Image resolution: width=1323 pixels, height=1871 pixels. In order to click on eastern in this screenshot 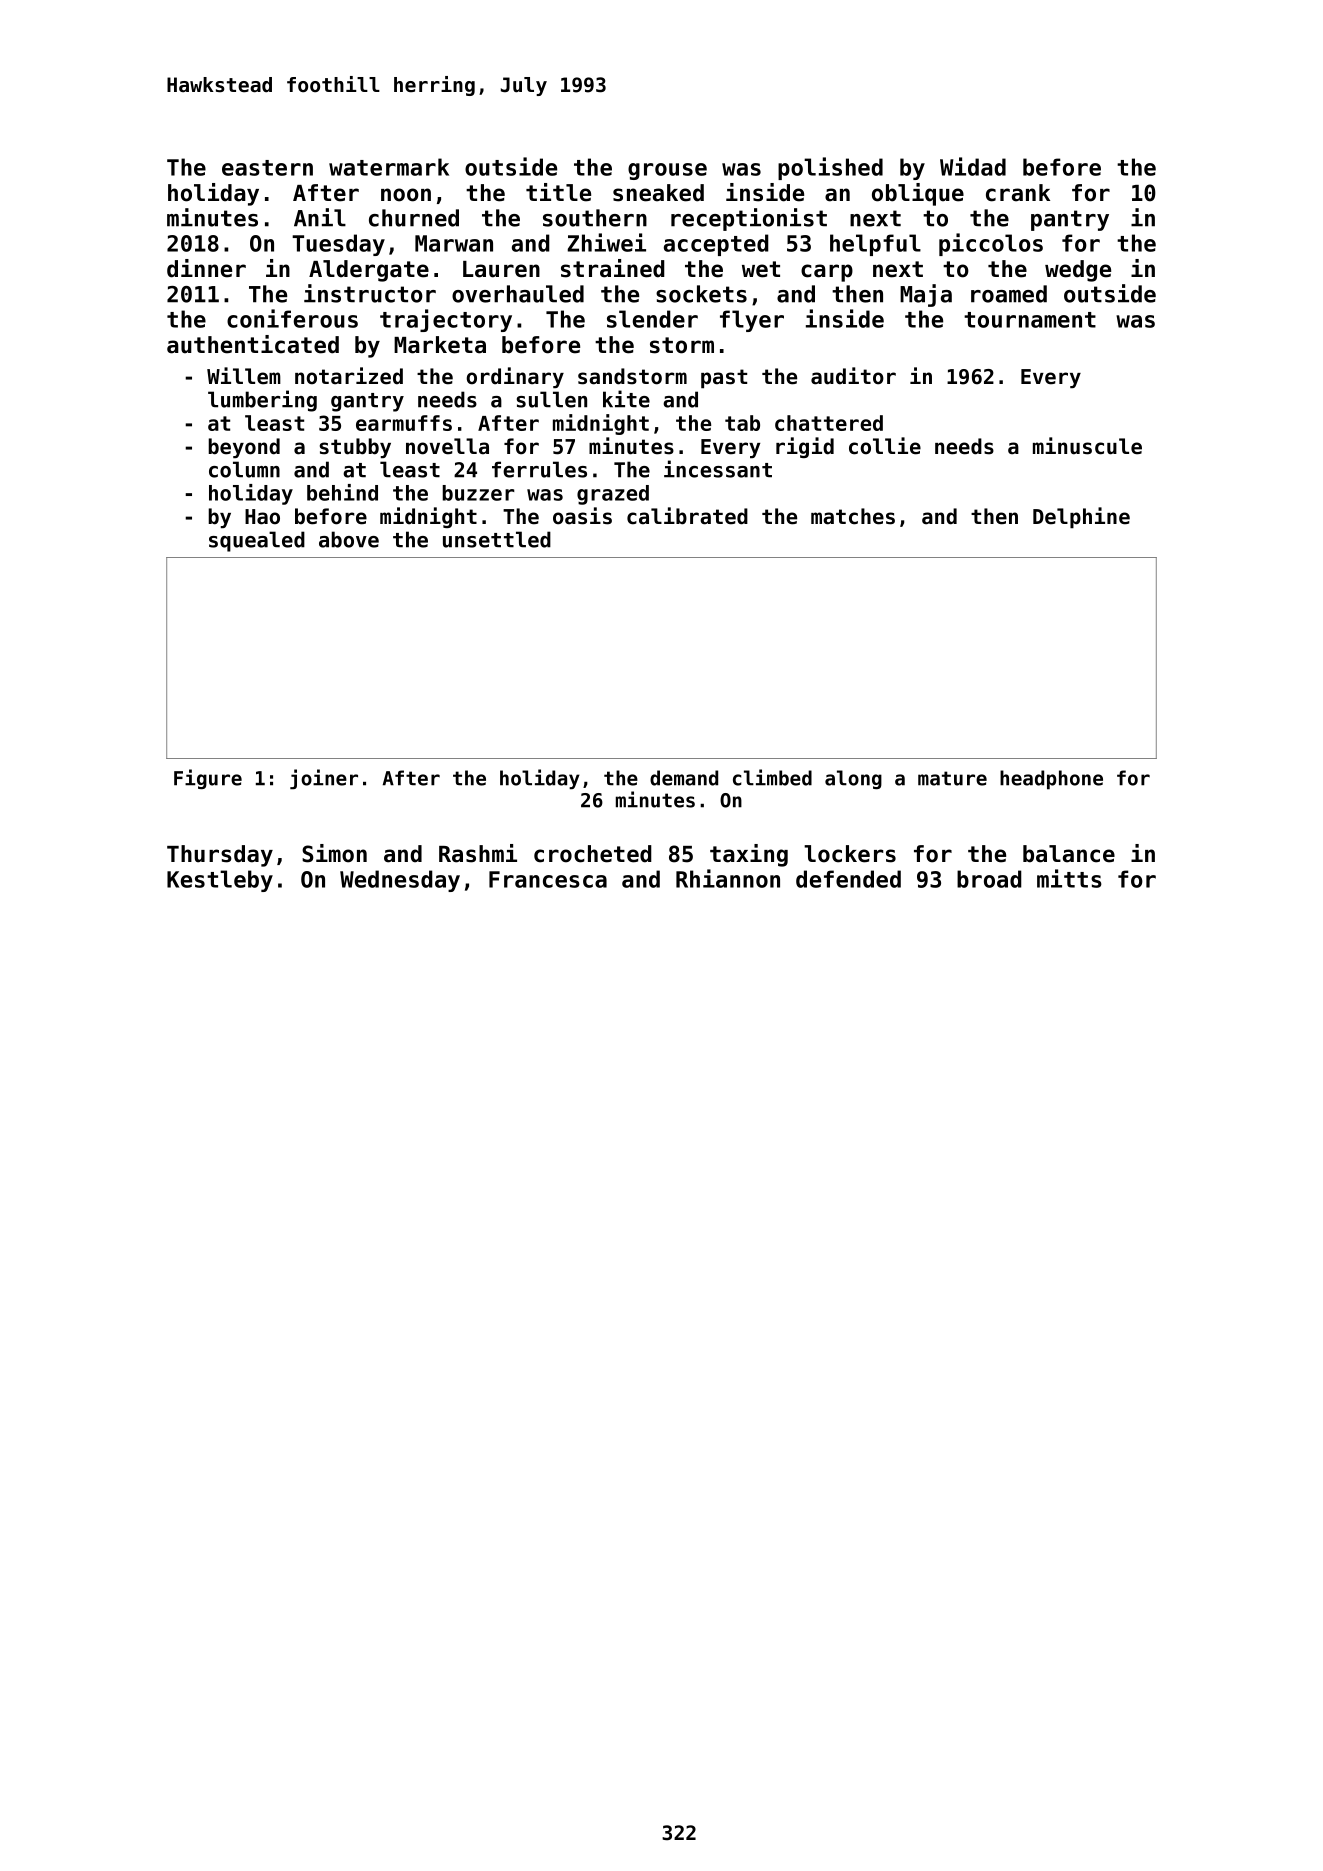, I will do `click(267, 168)`.
